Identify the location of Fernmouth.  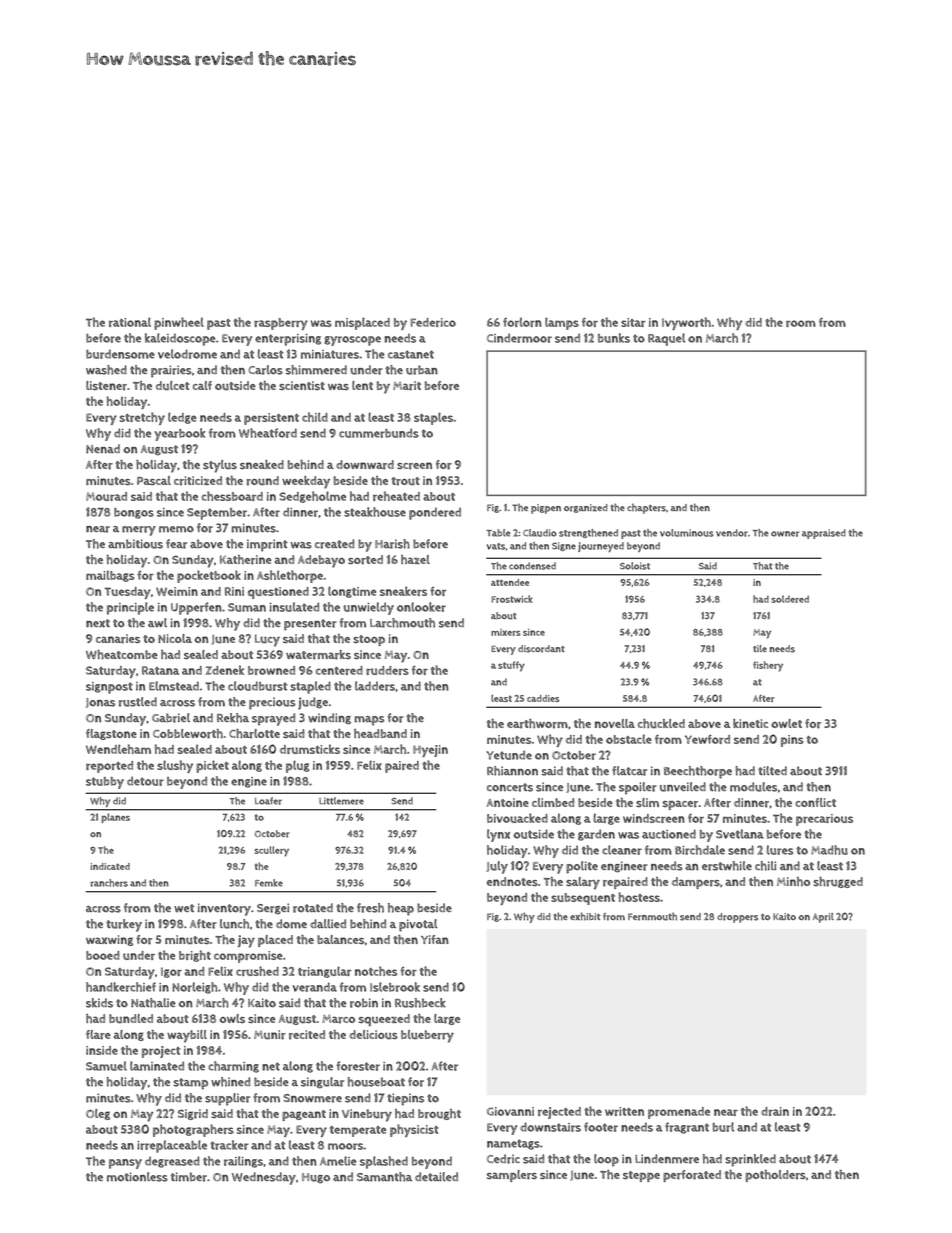
(652, 916).
